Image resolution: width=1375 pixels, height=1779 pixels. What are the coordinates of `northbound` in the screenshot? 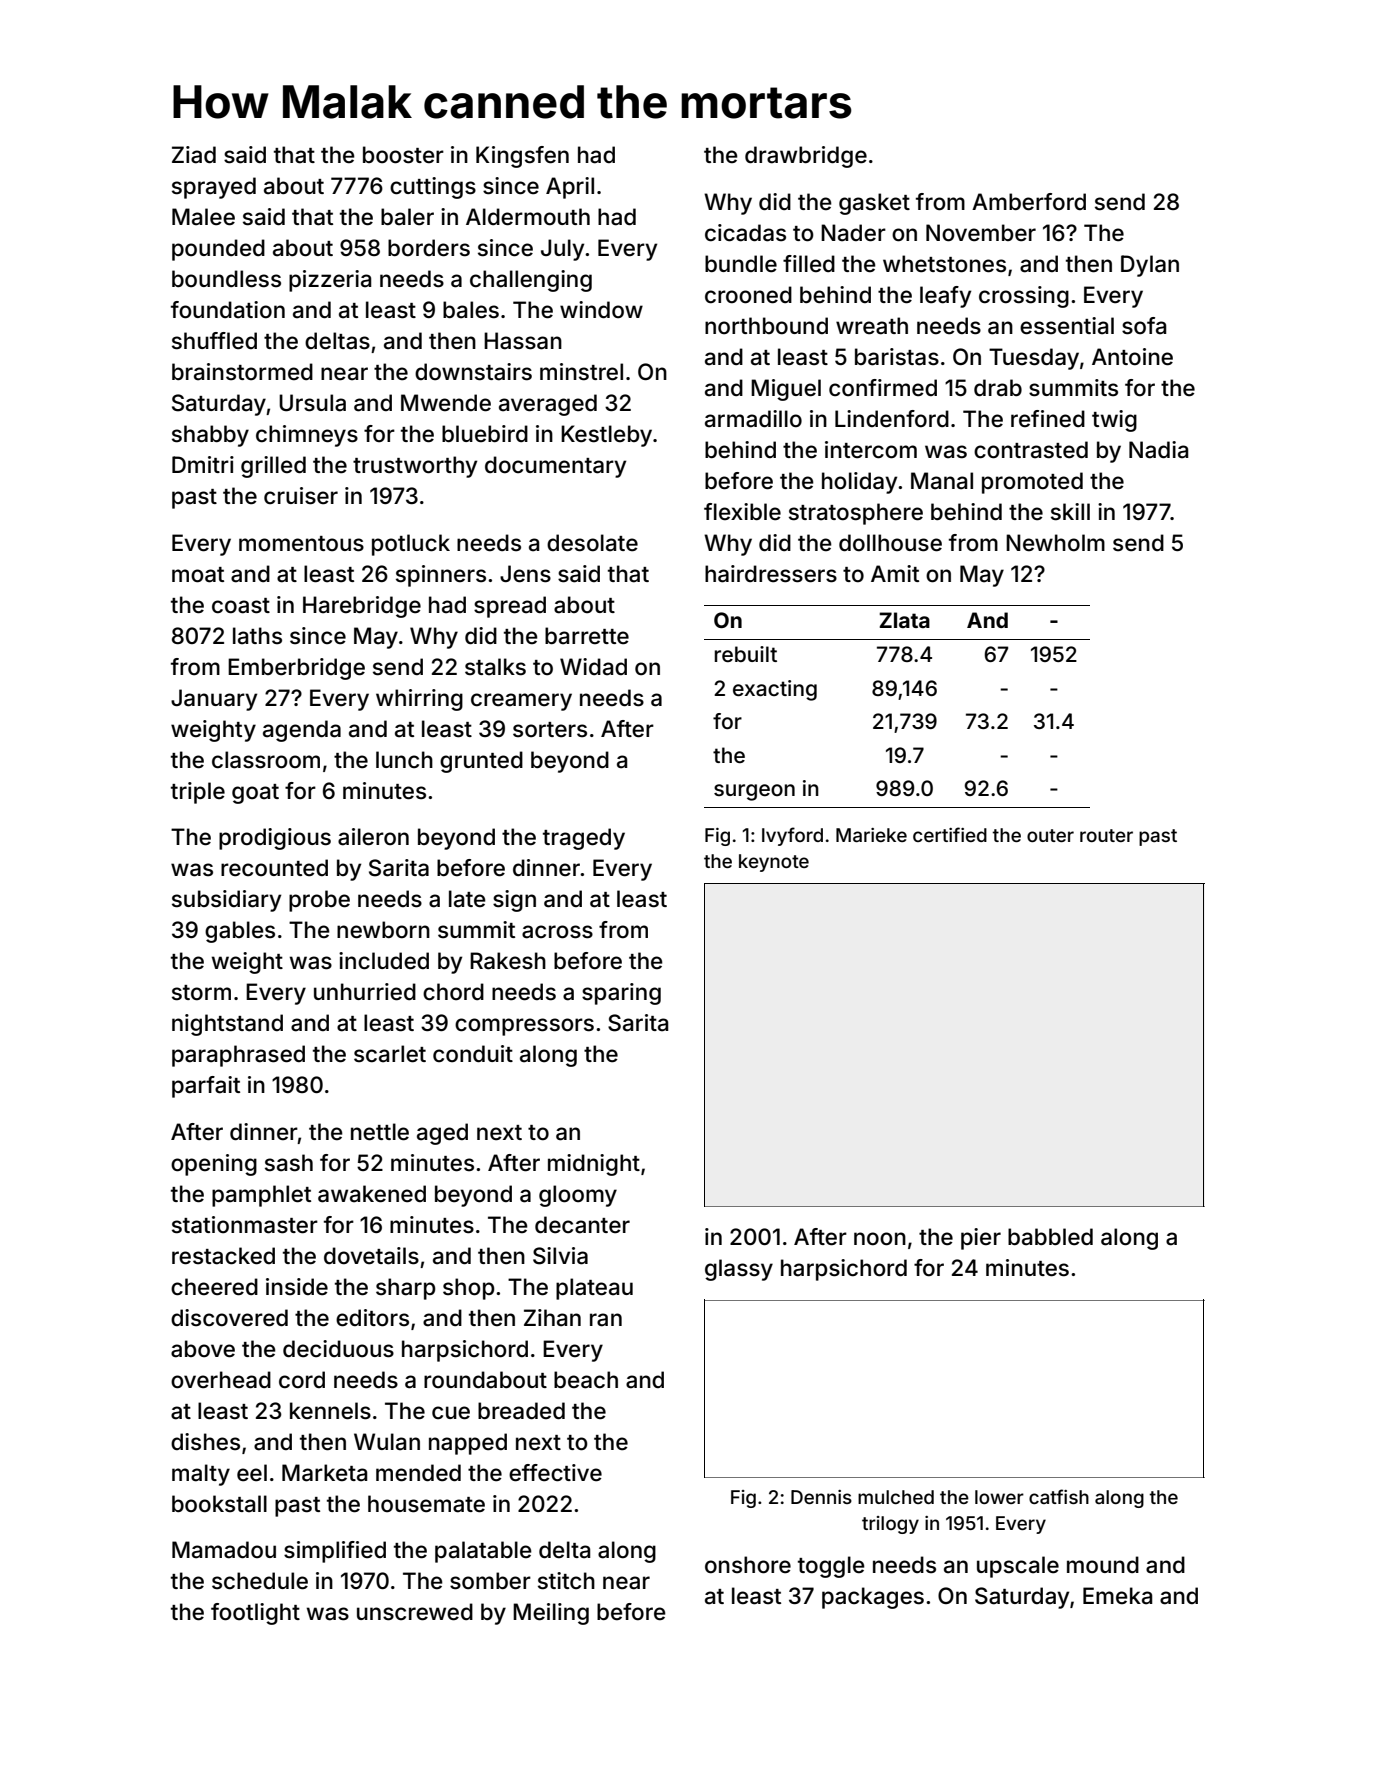 It's located at (766, 326).
